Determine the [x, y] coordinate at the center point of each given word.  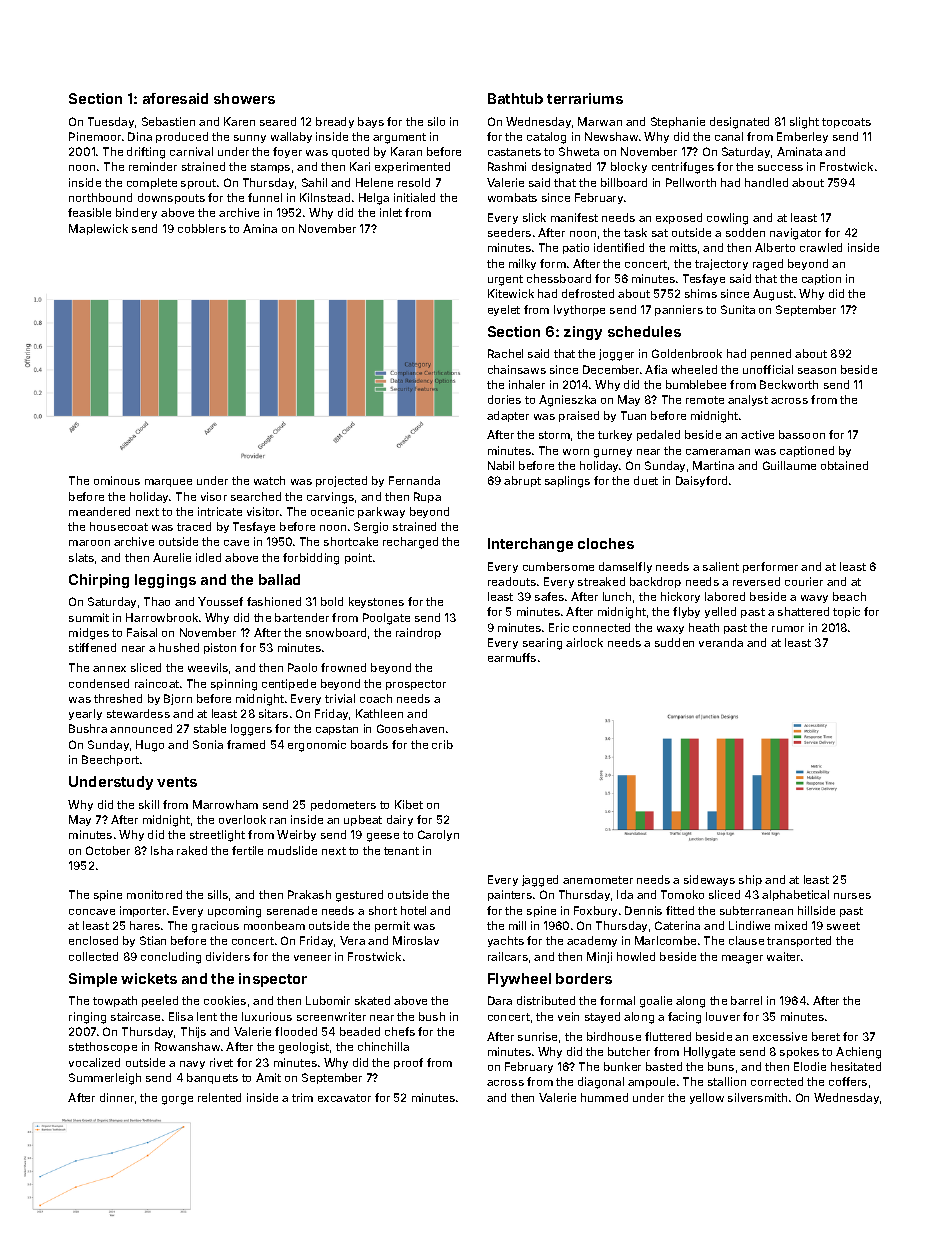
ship [750, 880]
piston [220, 648]
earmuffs [512, 657]
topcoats [846, 123]
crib [442, 744]
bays [371, 122]
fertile [247, 850]
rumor [788, 629]
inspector [273, 980]
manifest [574, 217]
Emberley [802, 137]
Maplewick [98, 229]
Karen [239, 121]
